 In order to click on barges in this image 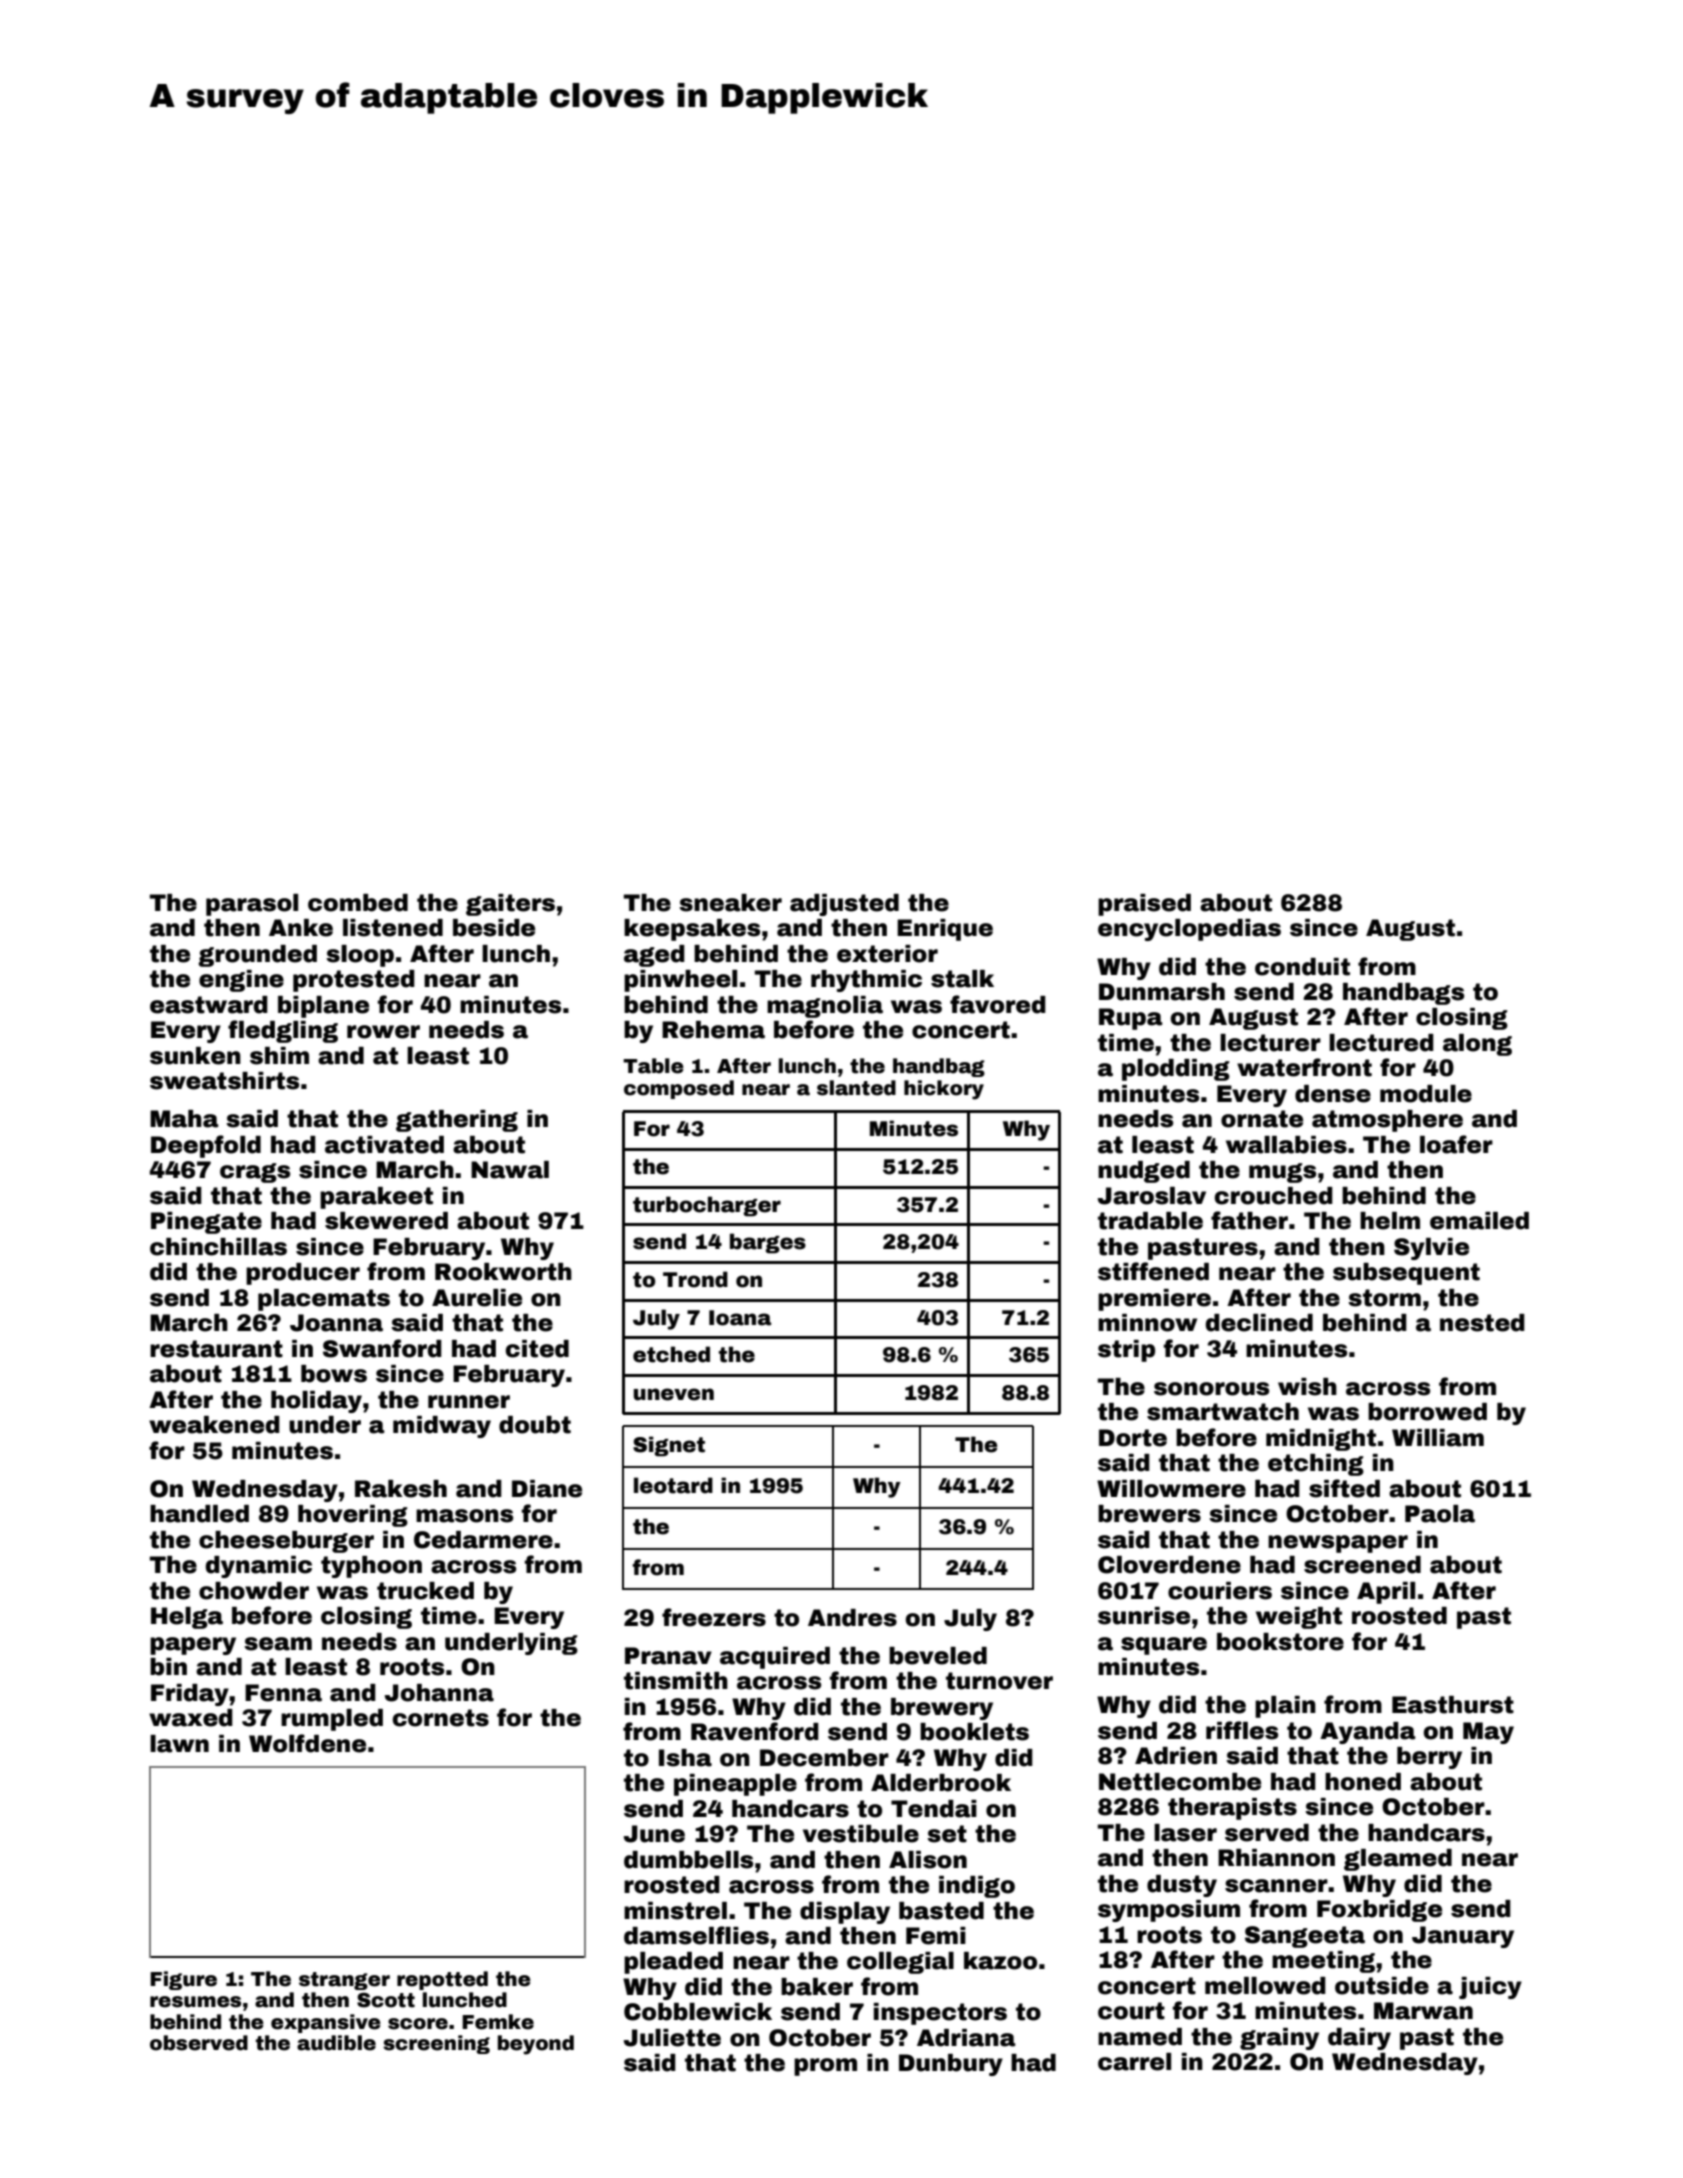, I will do `click(768, 1243)`.
